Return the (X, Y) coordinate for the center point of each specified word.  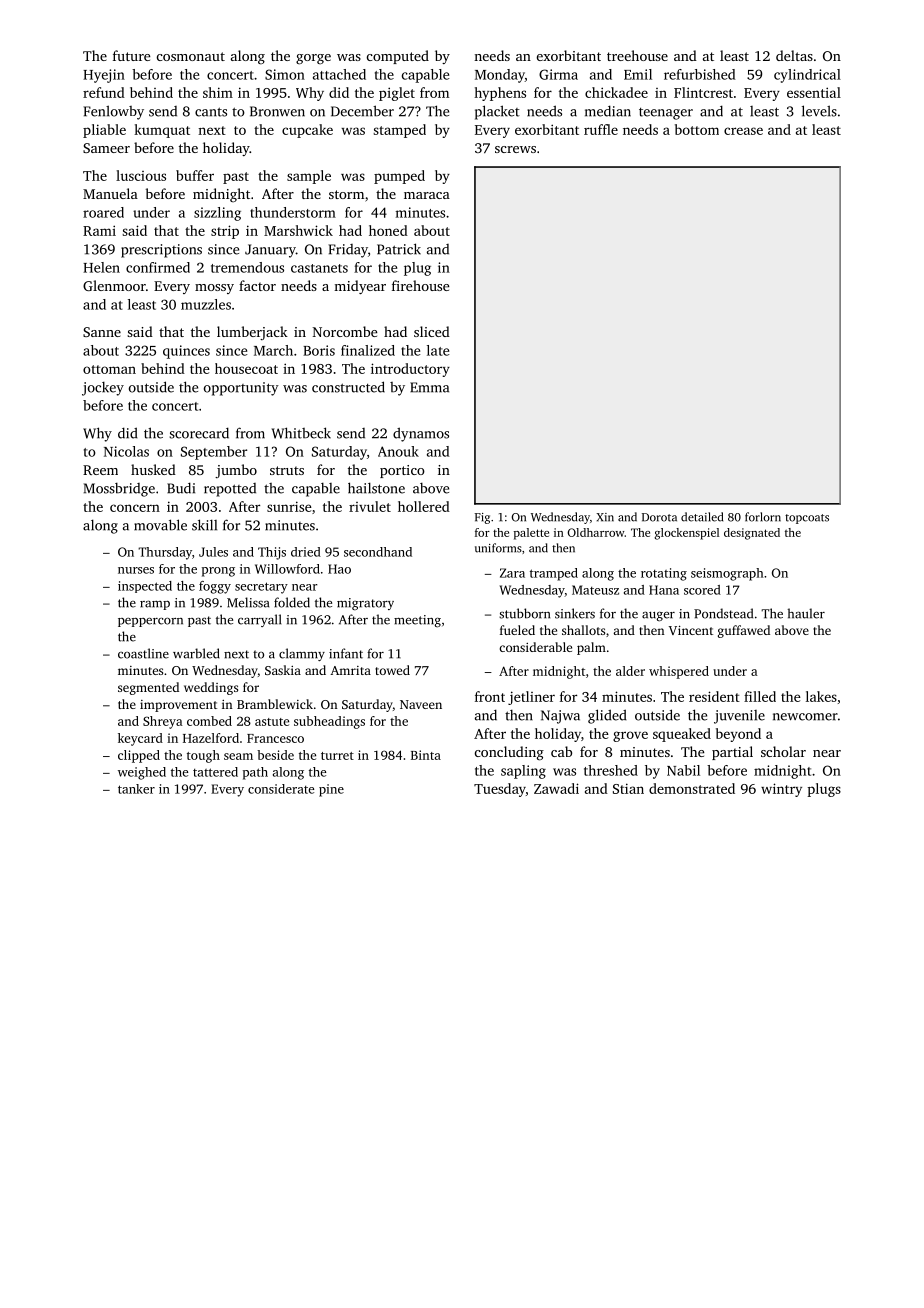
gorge (313, 59)
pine (331, 790)
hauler (806, 613)
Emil (638, 74)
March (273, 350)
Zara (512, 573)
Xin (605, 517)
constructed (348, 387)
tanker (136, 789)
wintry (781, 790)
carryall (259, 620)
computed (398, 57)
